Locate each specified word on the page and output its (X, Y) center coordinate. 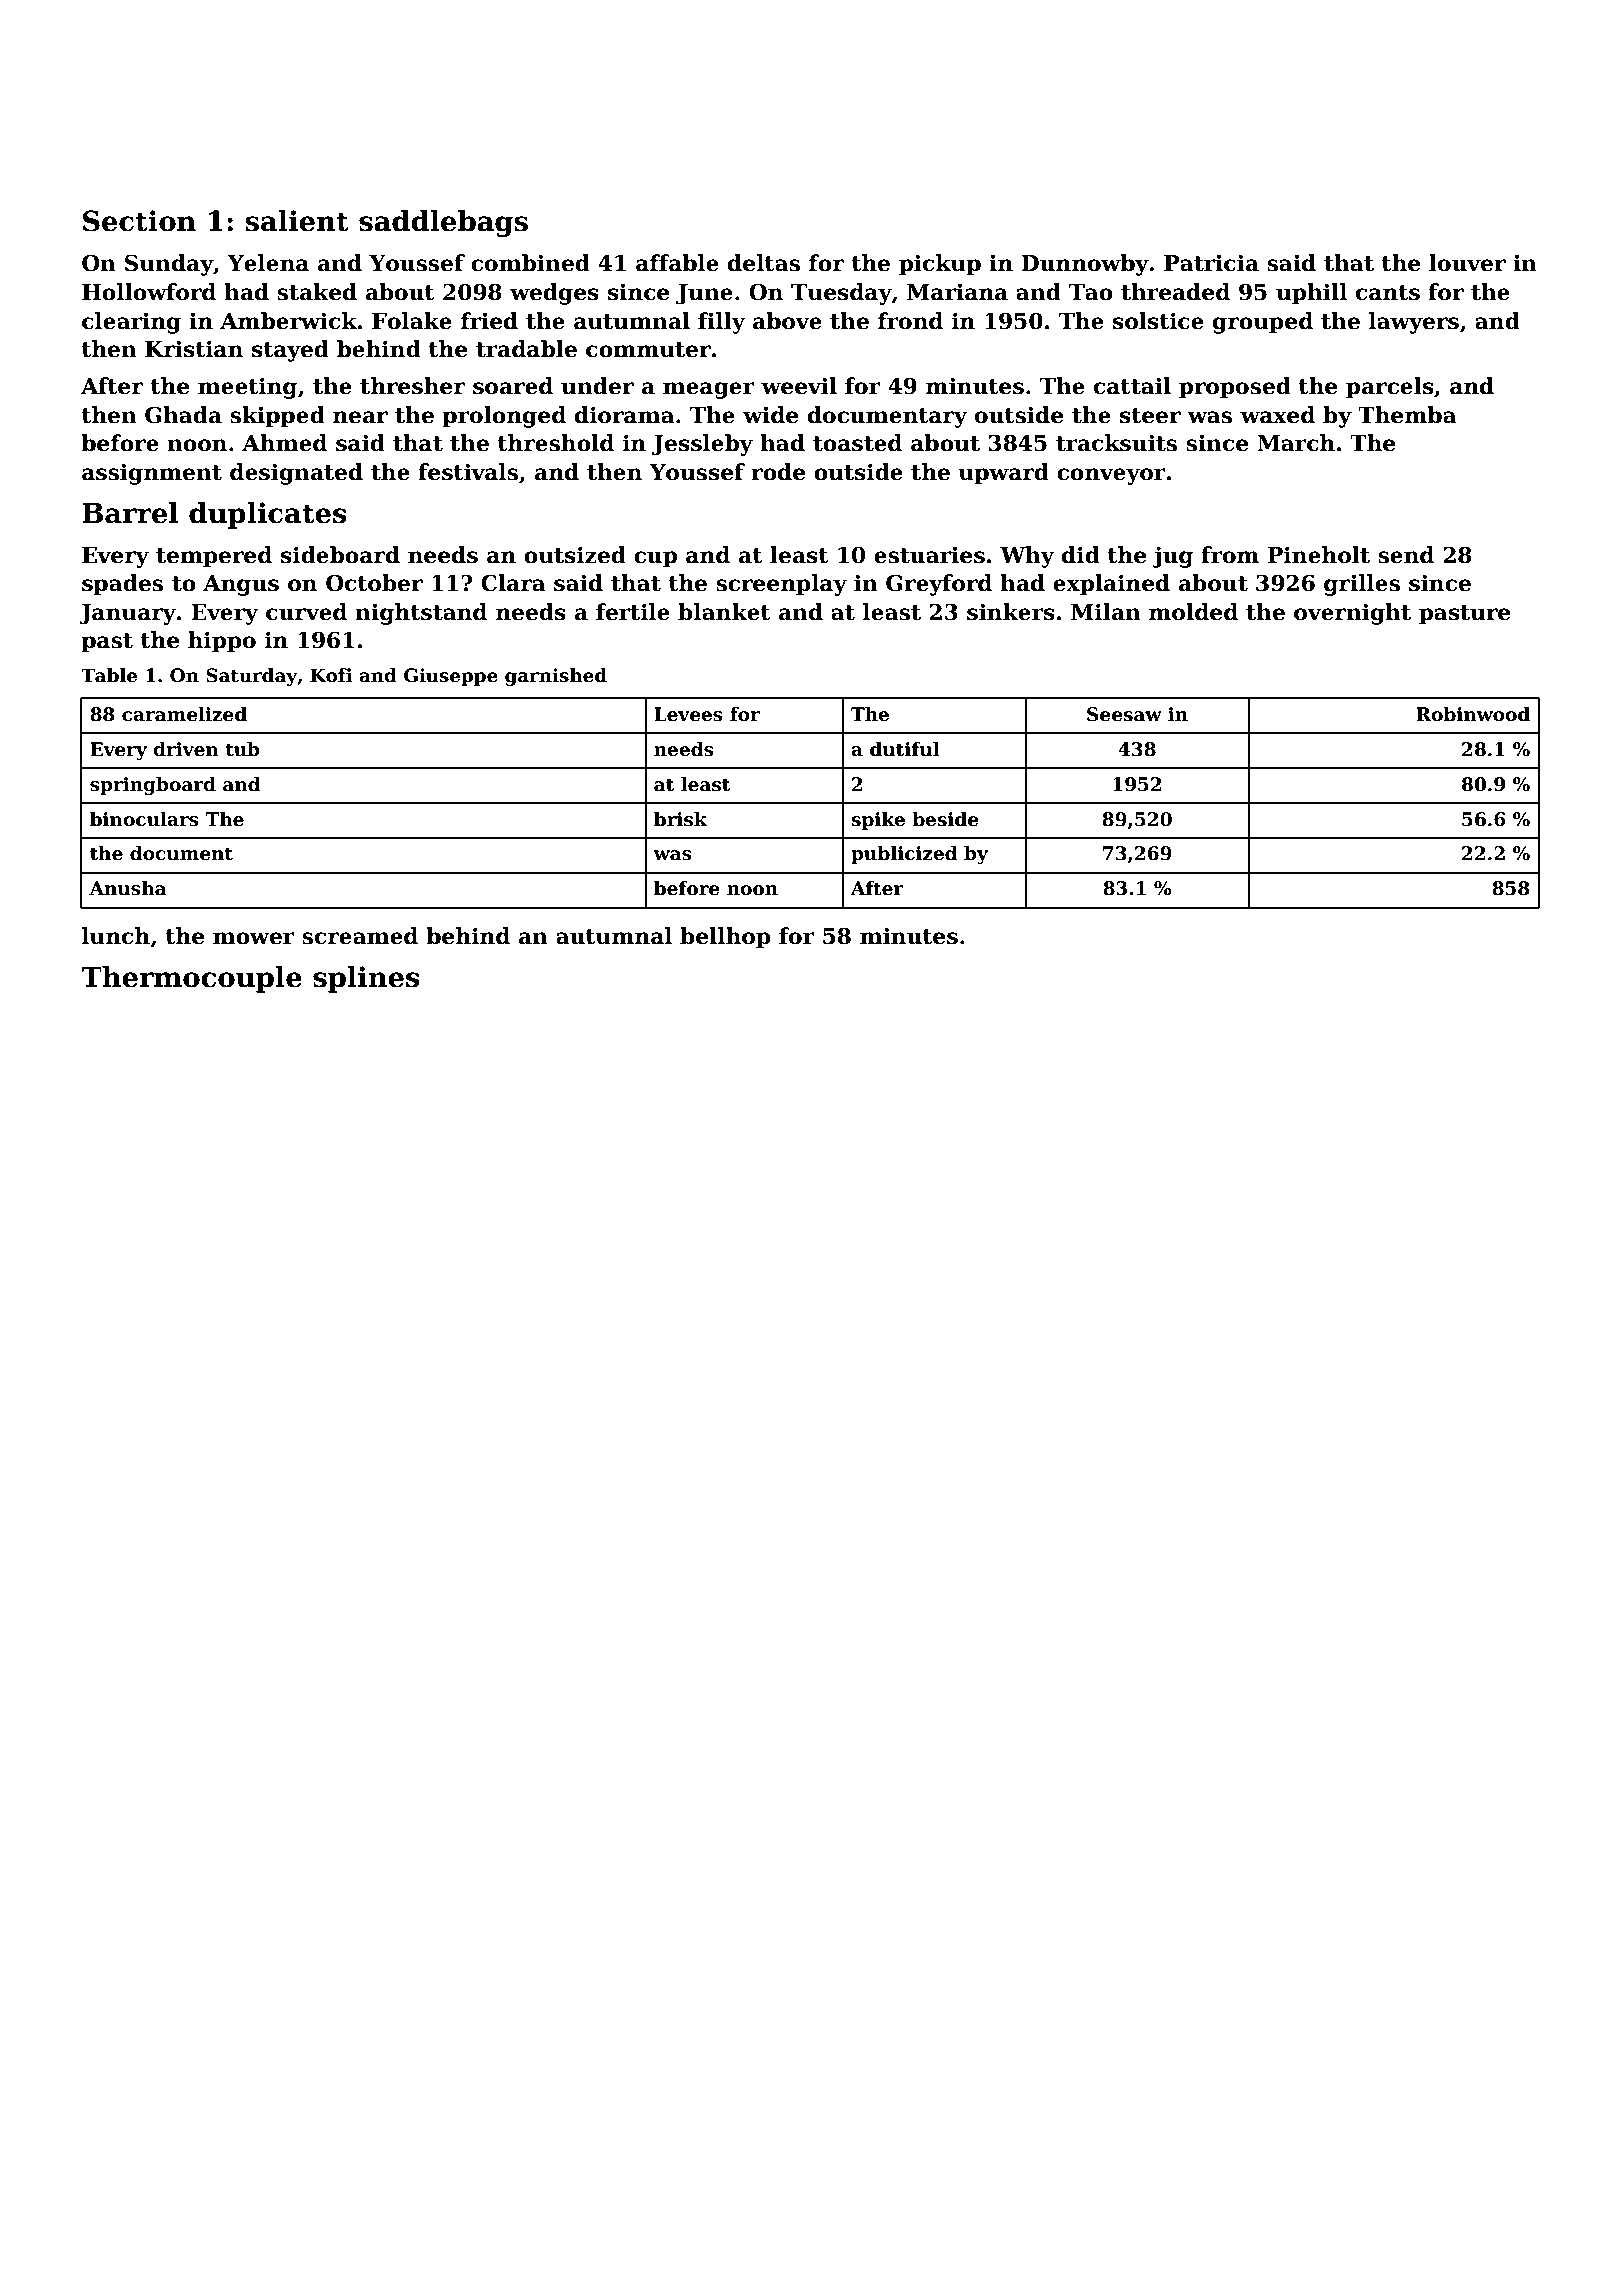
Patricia (1211, 263)
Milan (1106, 612)
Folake (412, 321)
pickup (940, 265)
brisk (680, 819)
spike (878, 821)
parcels (1390, 388)
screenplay (781, 585)
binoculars (144, 819)
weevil (799, 386)
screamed (360, 936)
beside (945, 819)
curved (306, 612)
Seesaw (1124, 714)
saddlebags (443, 223)
